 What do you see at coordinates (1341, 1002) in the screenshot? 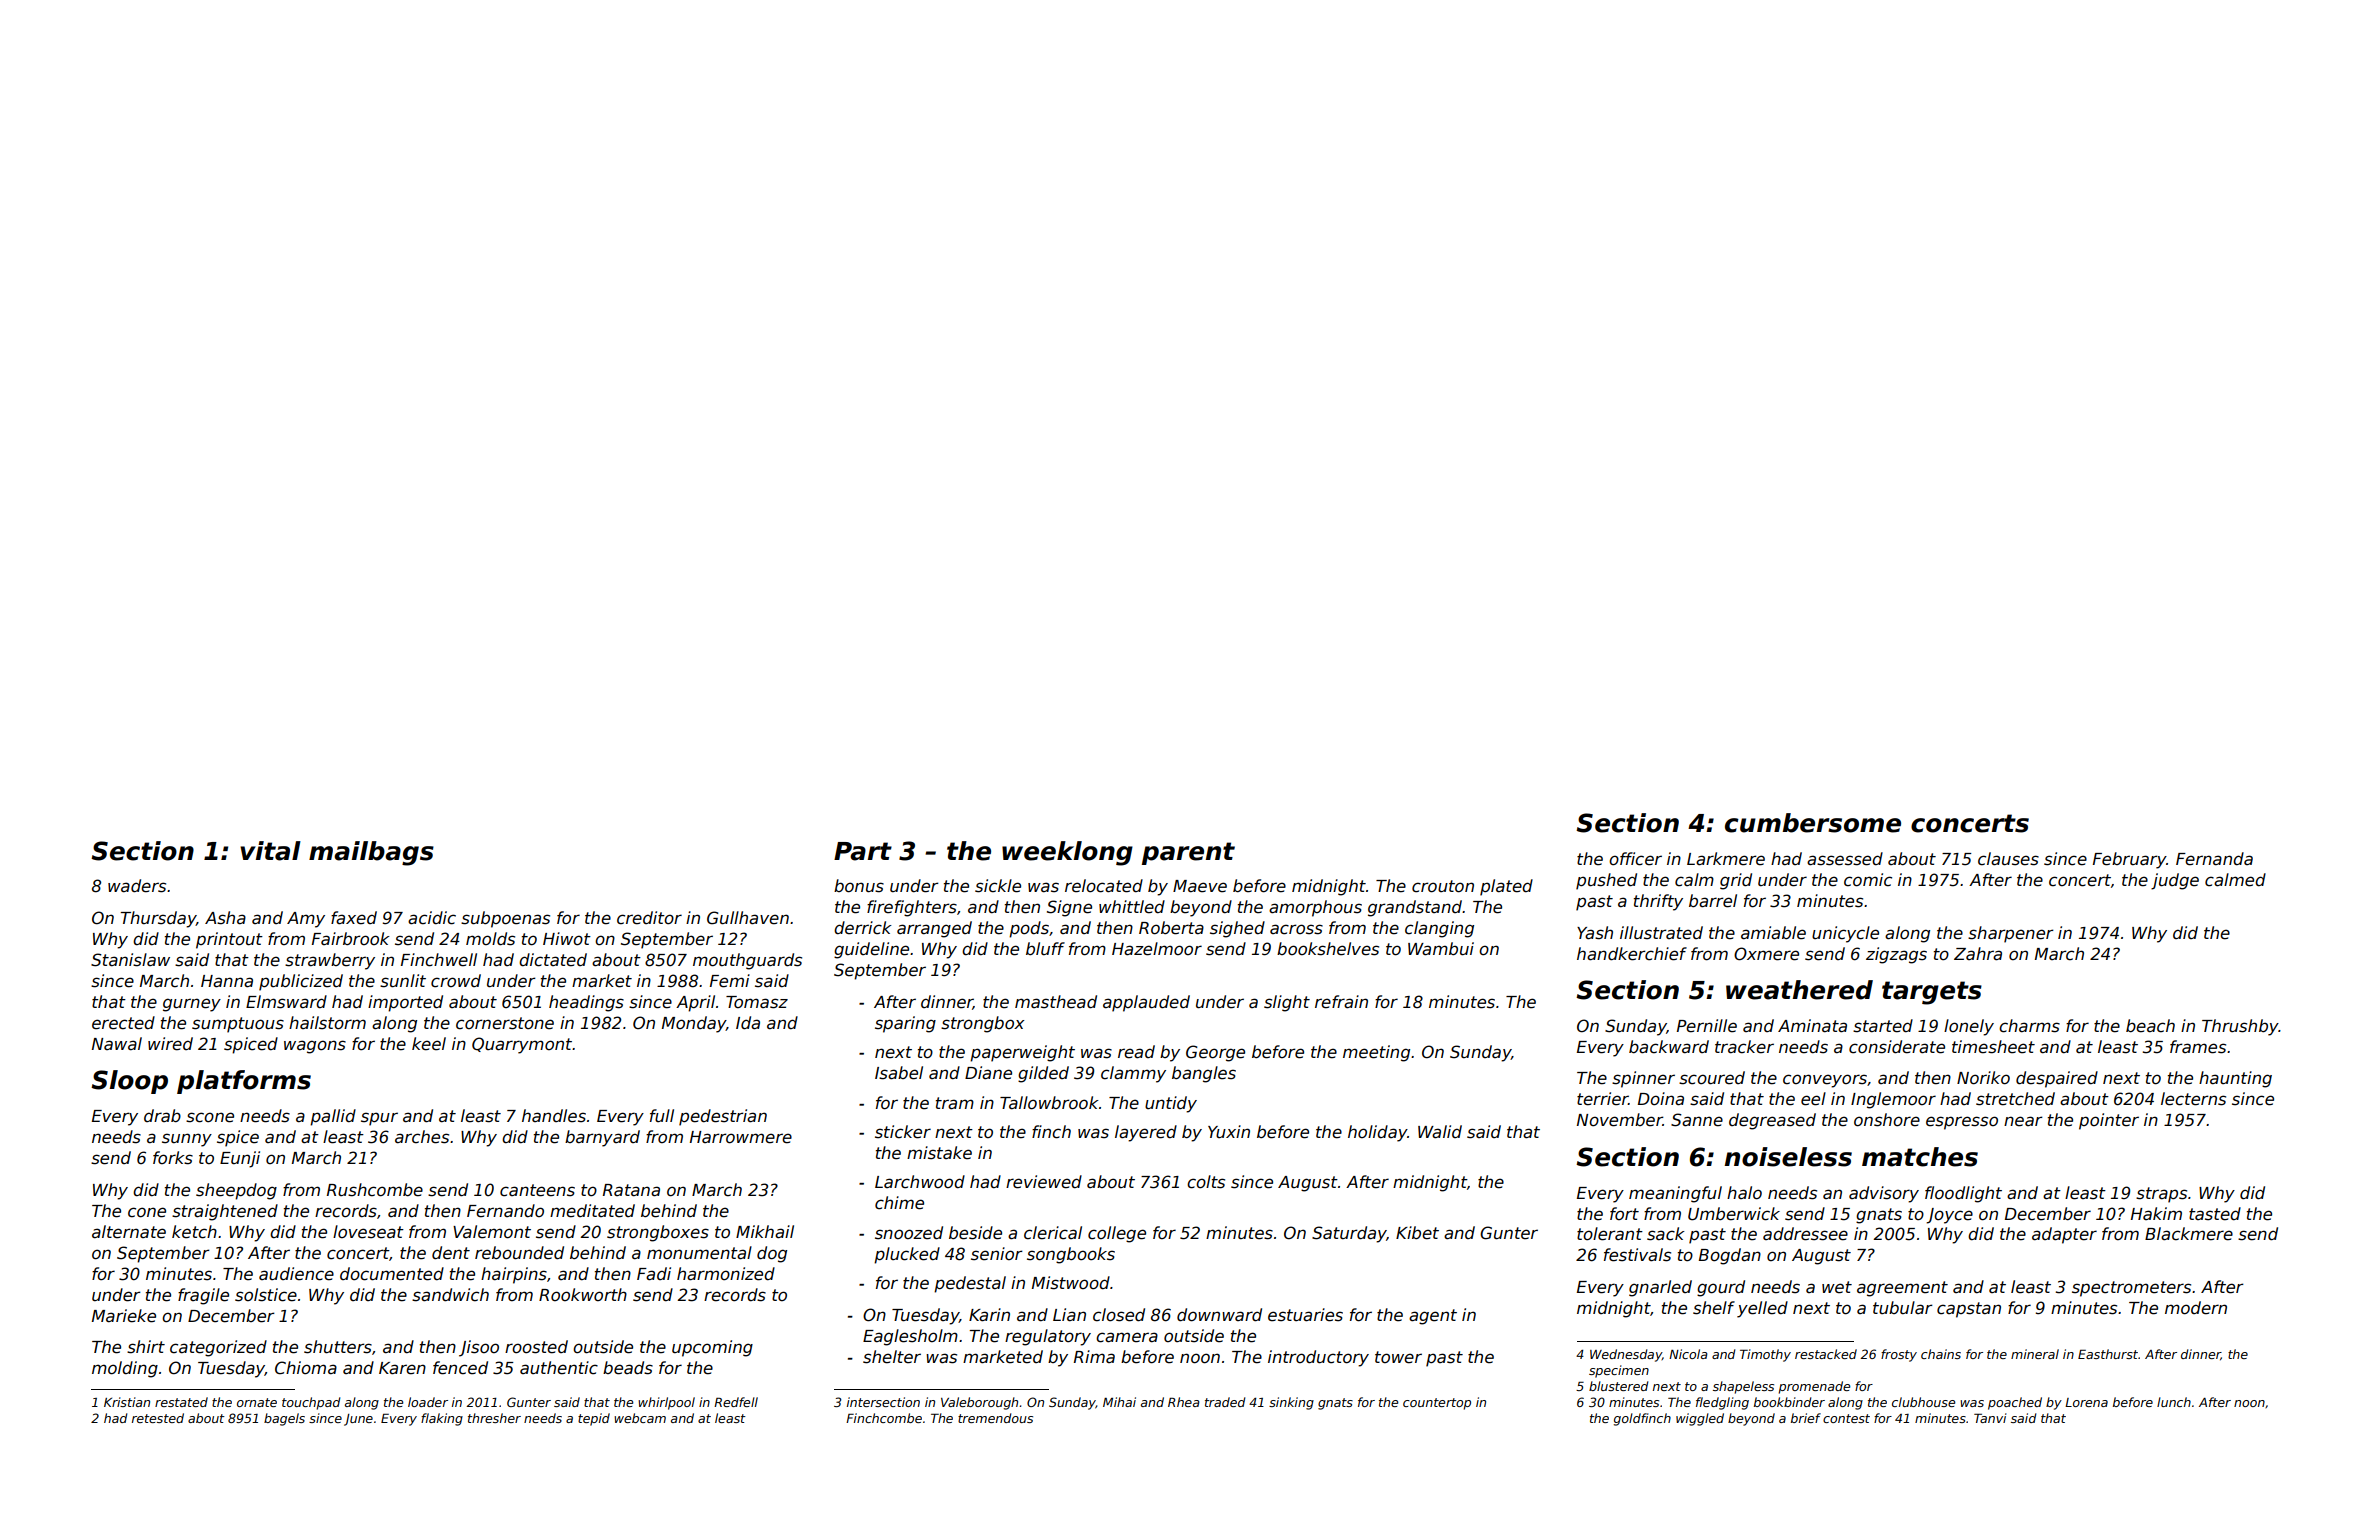
I see `refrain` at bounding box center [1341, 1002].
